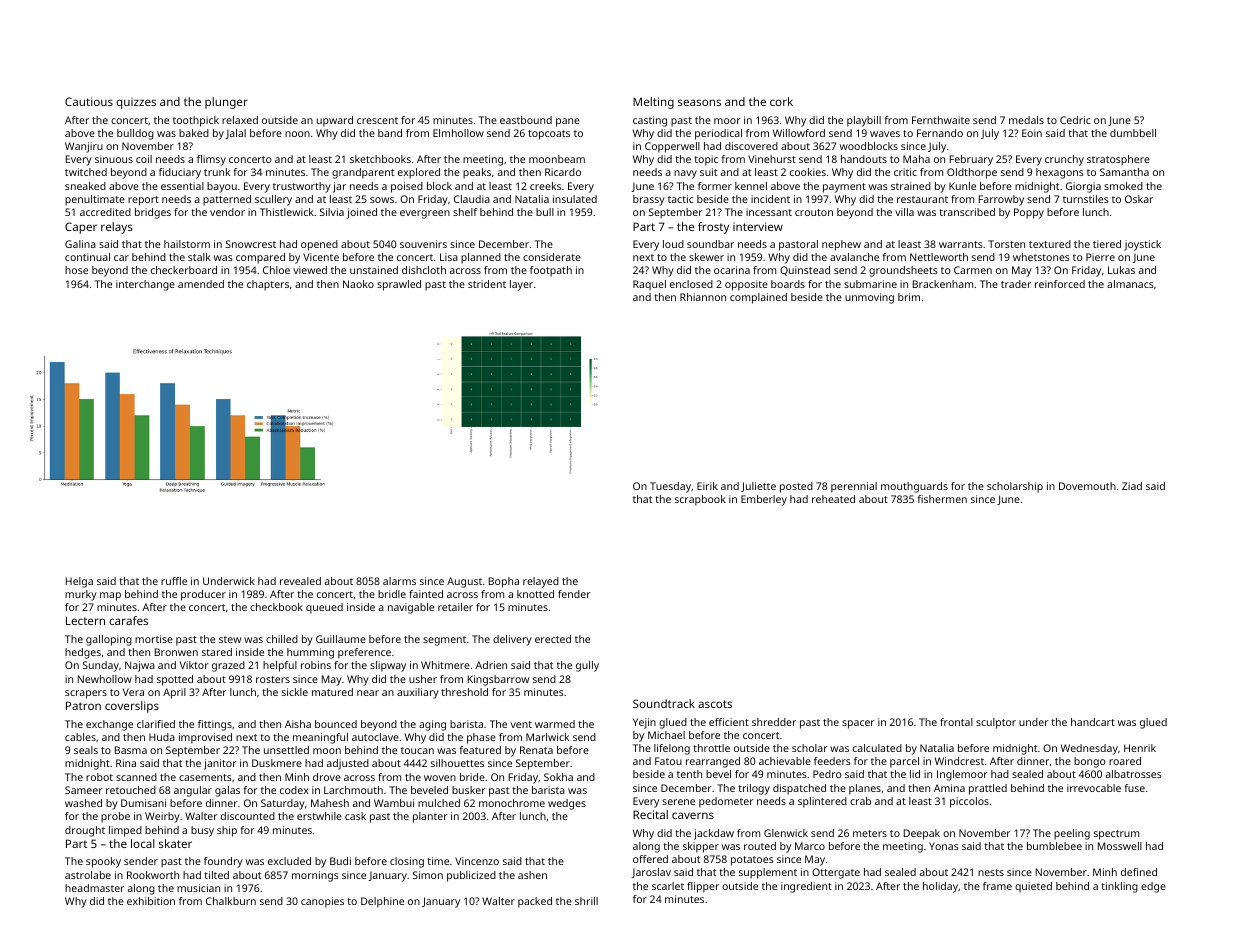 This document has width=1233, height=952. What do you see at coordinates (526, 120) in the document?
I see `eastbound` at bounding box center [526, 120].
